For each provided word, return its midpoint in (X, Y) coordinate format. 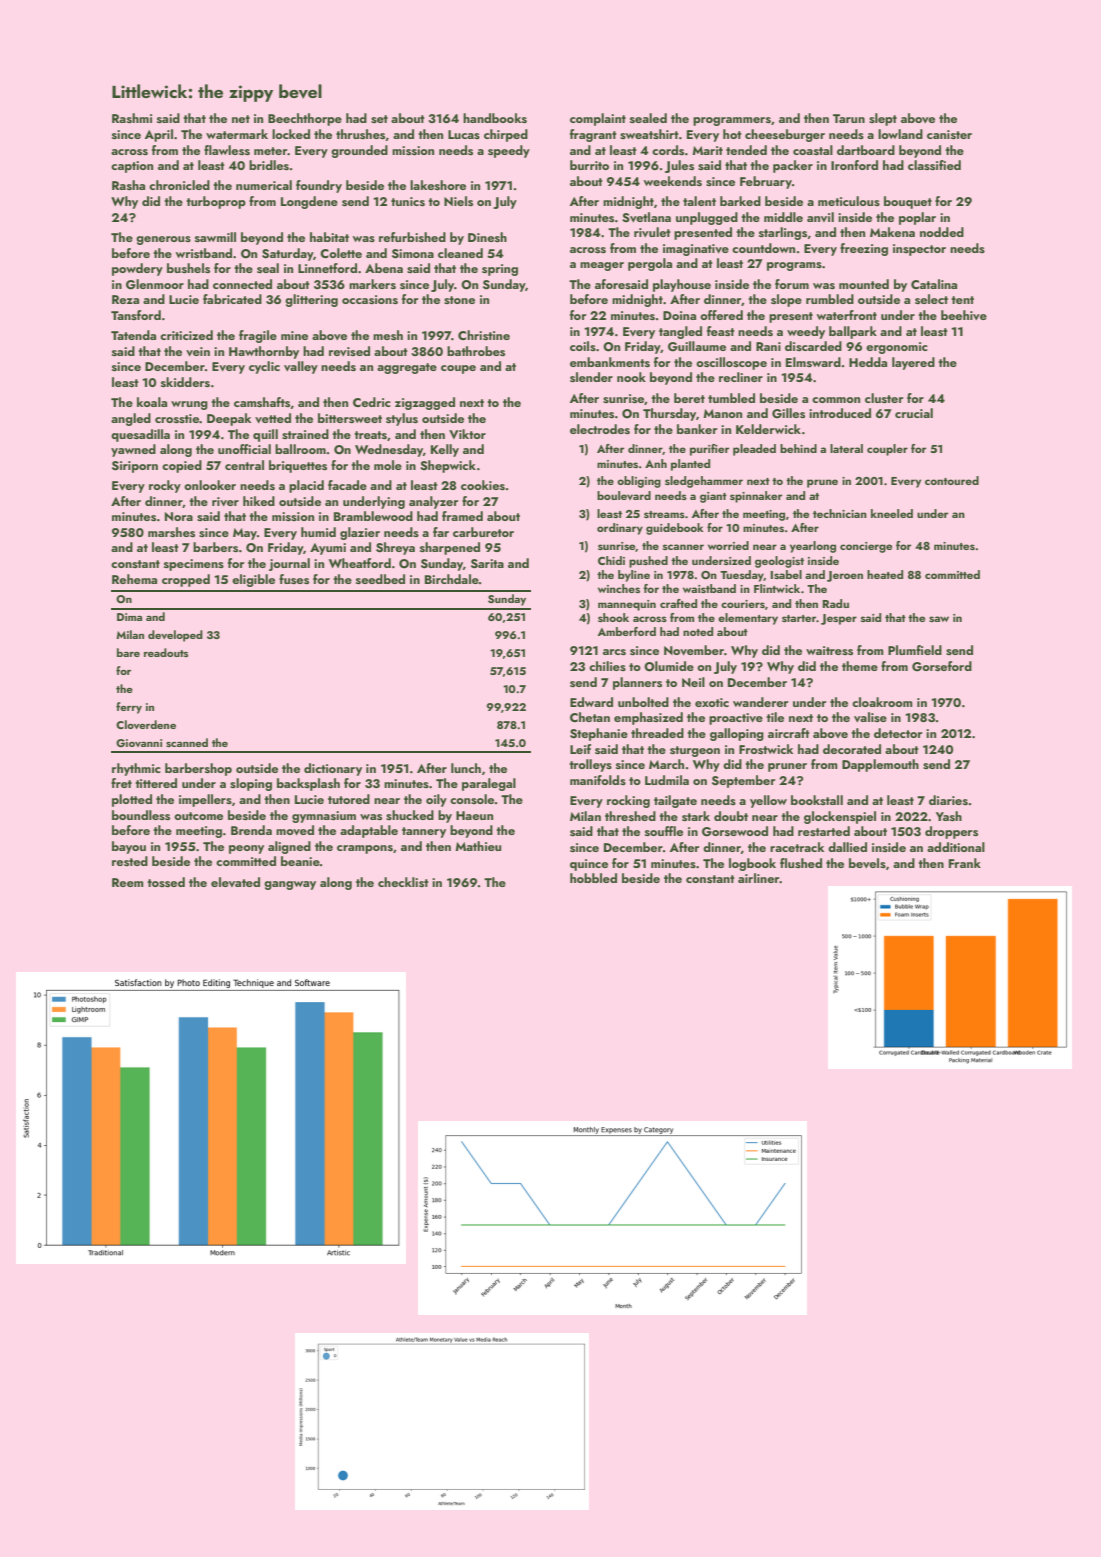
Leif (580, 749)
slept (883, 119)
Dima (129, 617)
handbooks (495, 118)
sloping (251, 784)
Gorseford (942, 666)
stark (696, 816)
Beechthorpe (305, 119)
